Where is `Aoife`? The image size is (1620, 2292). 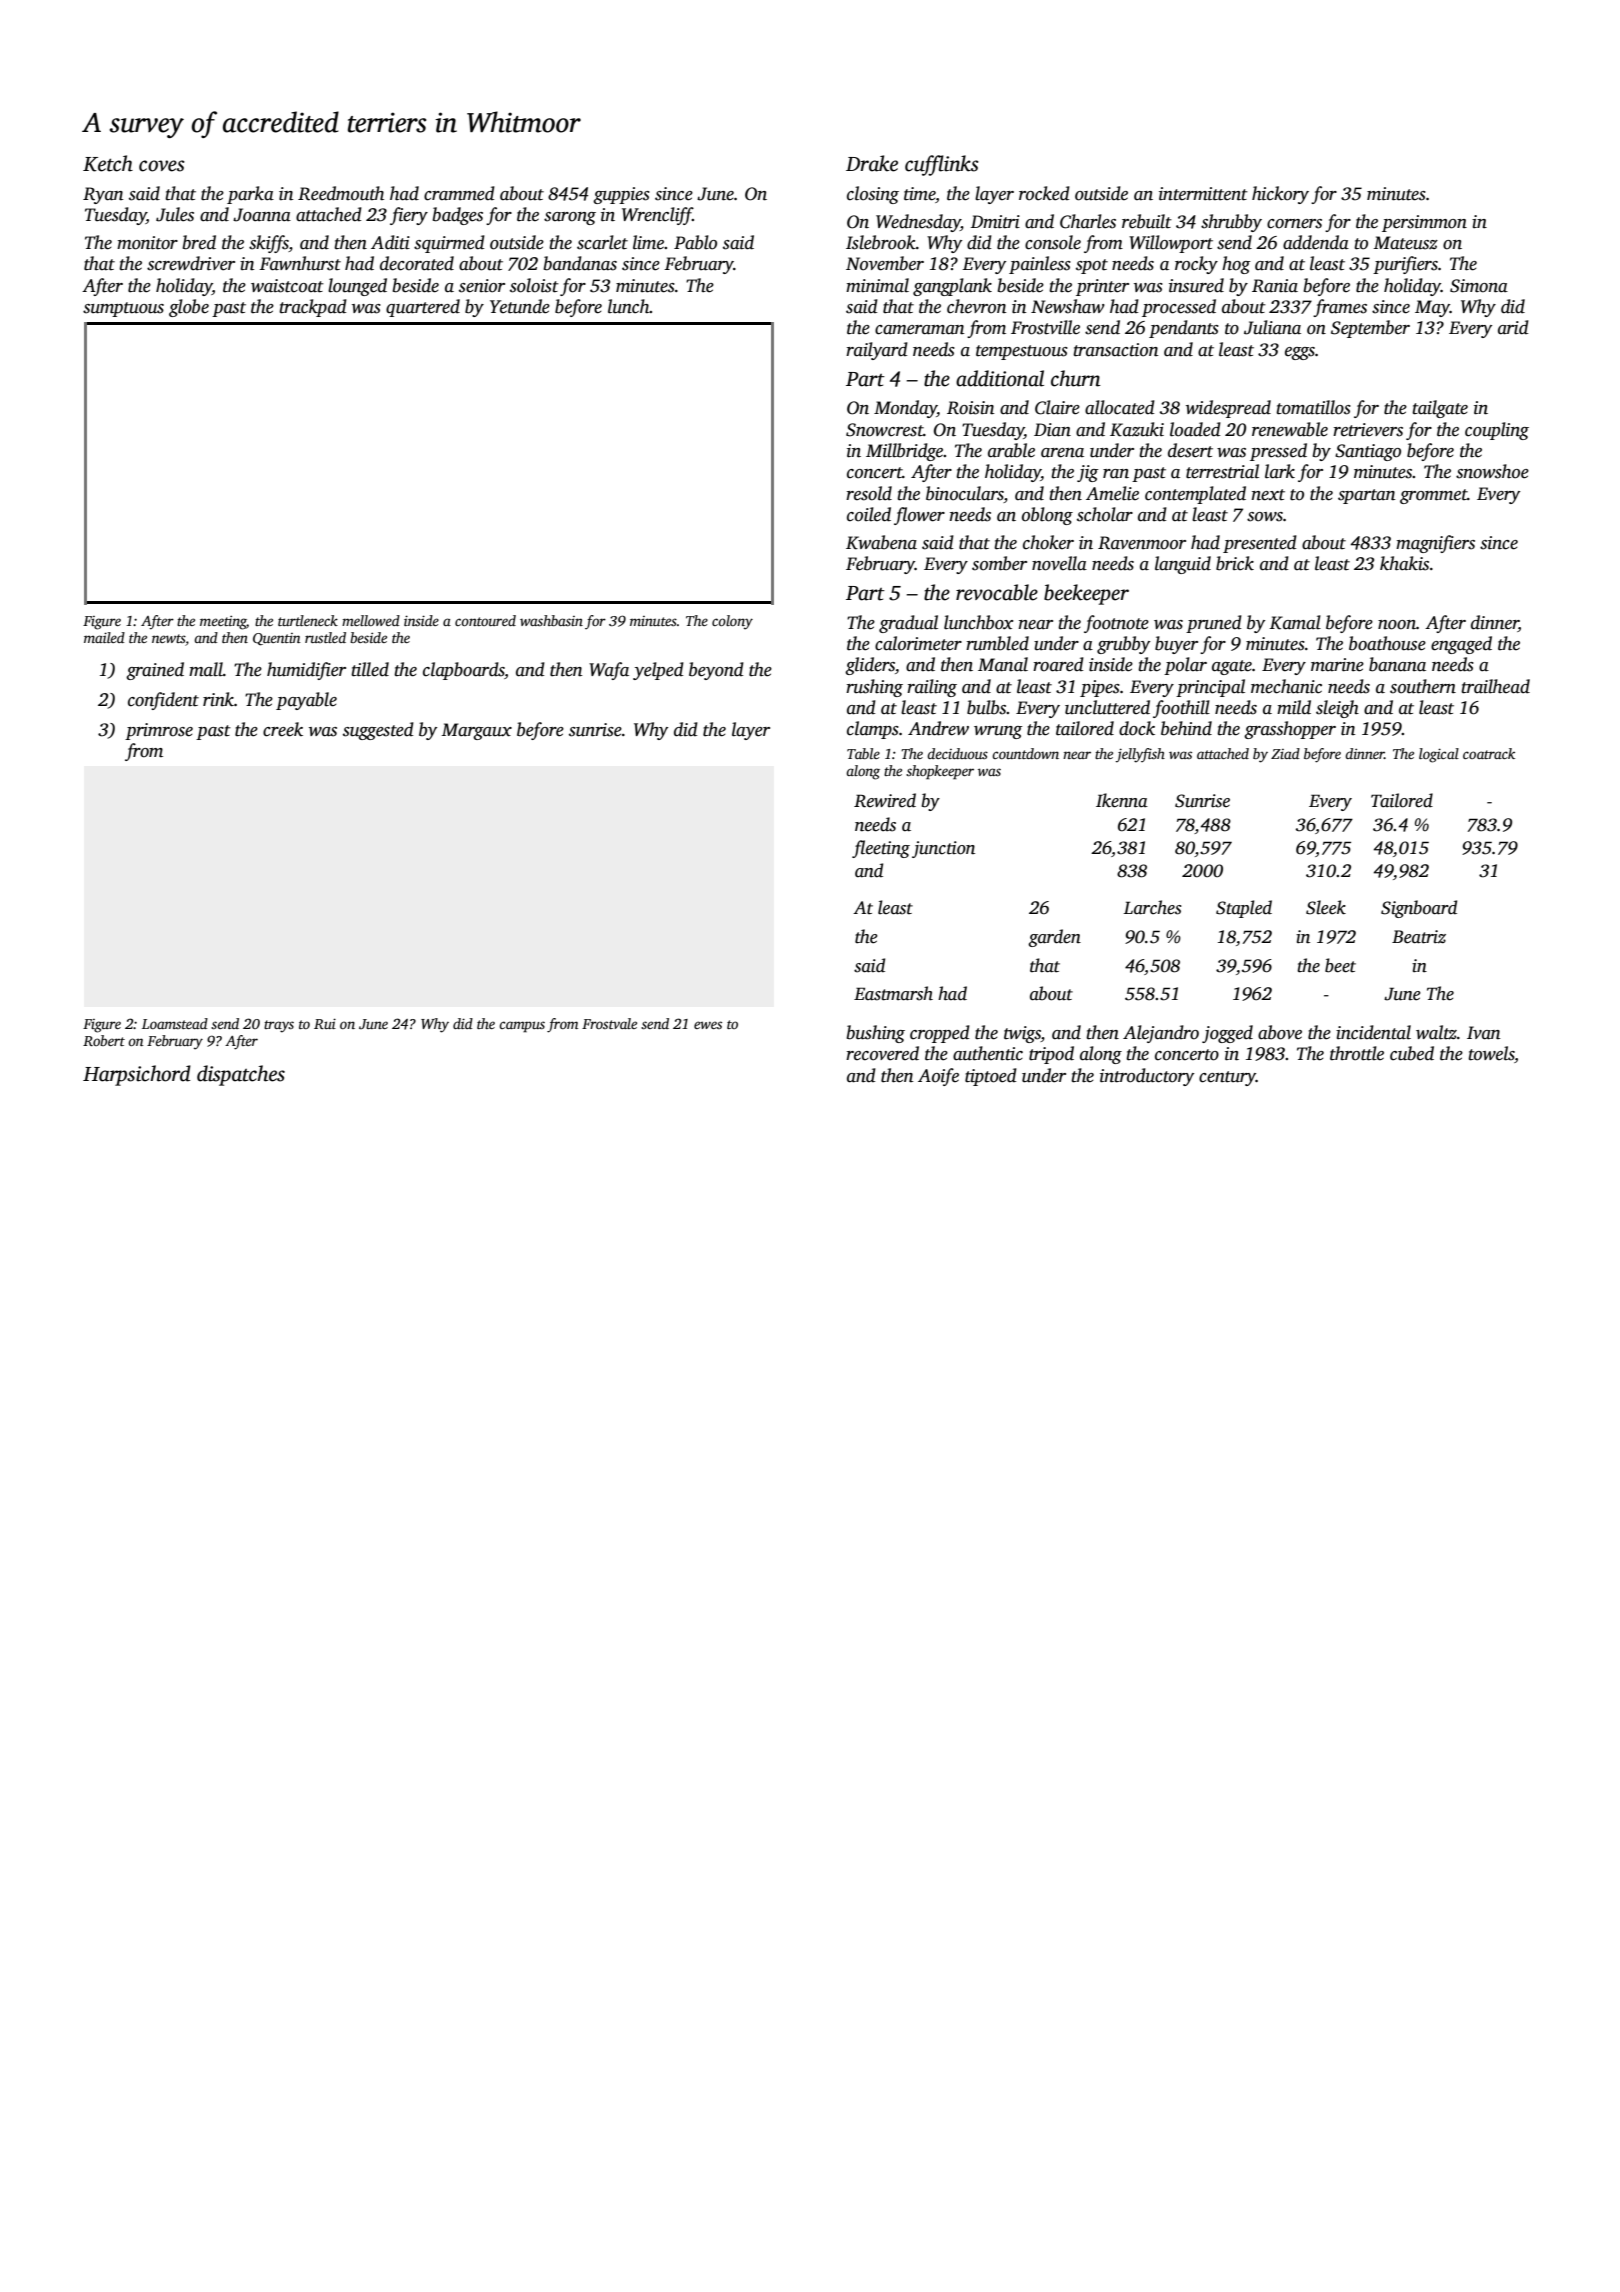 Aoife is located at coordinates (938, 1077).
